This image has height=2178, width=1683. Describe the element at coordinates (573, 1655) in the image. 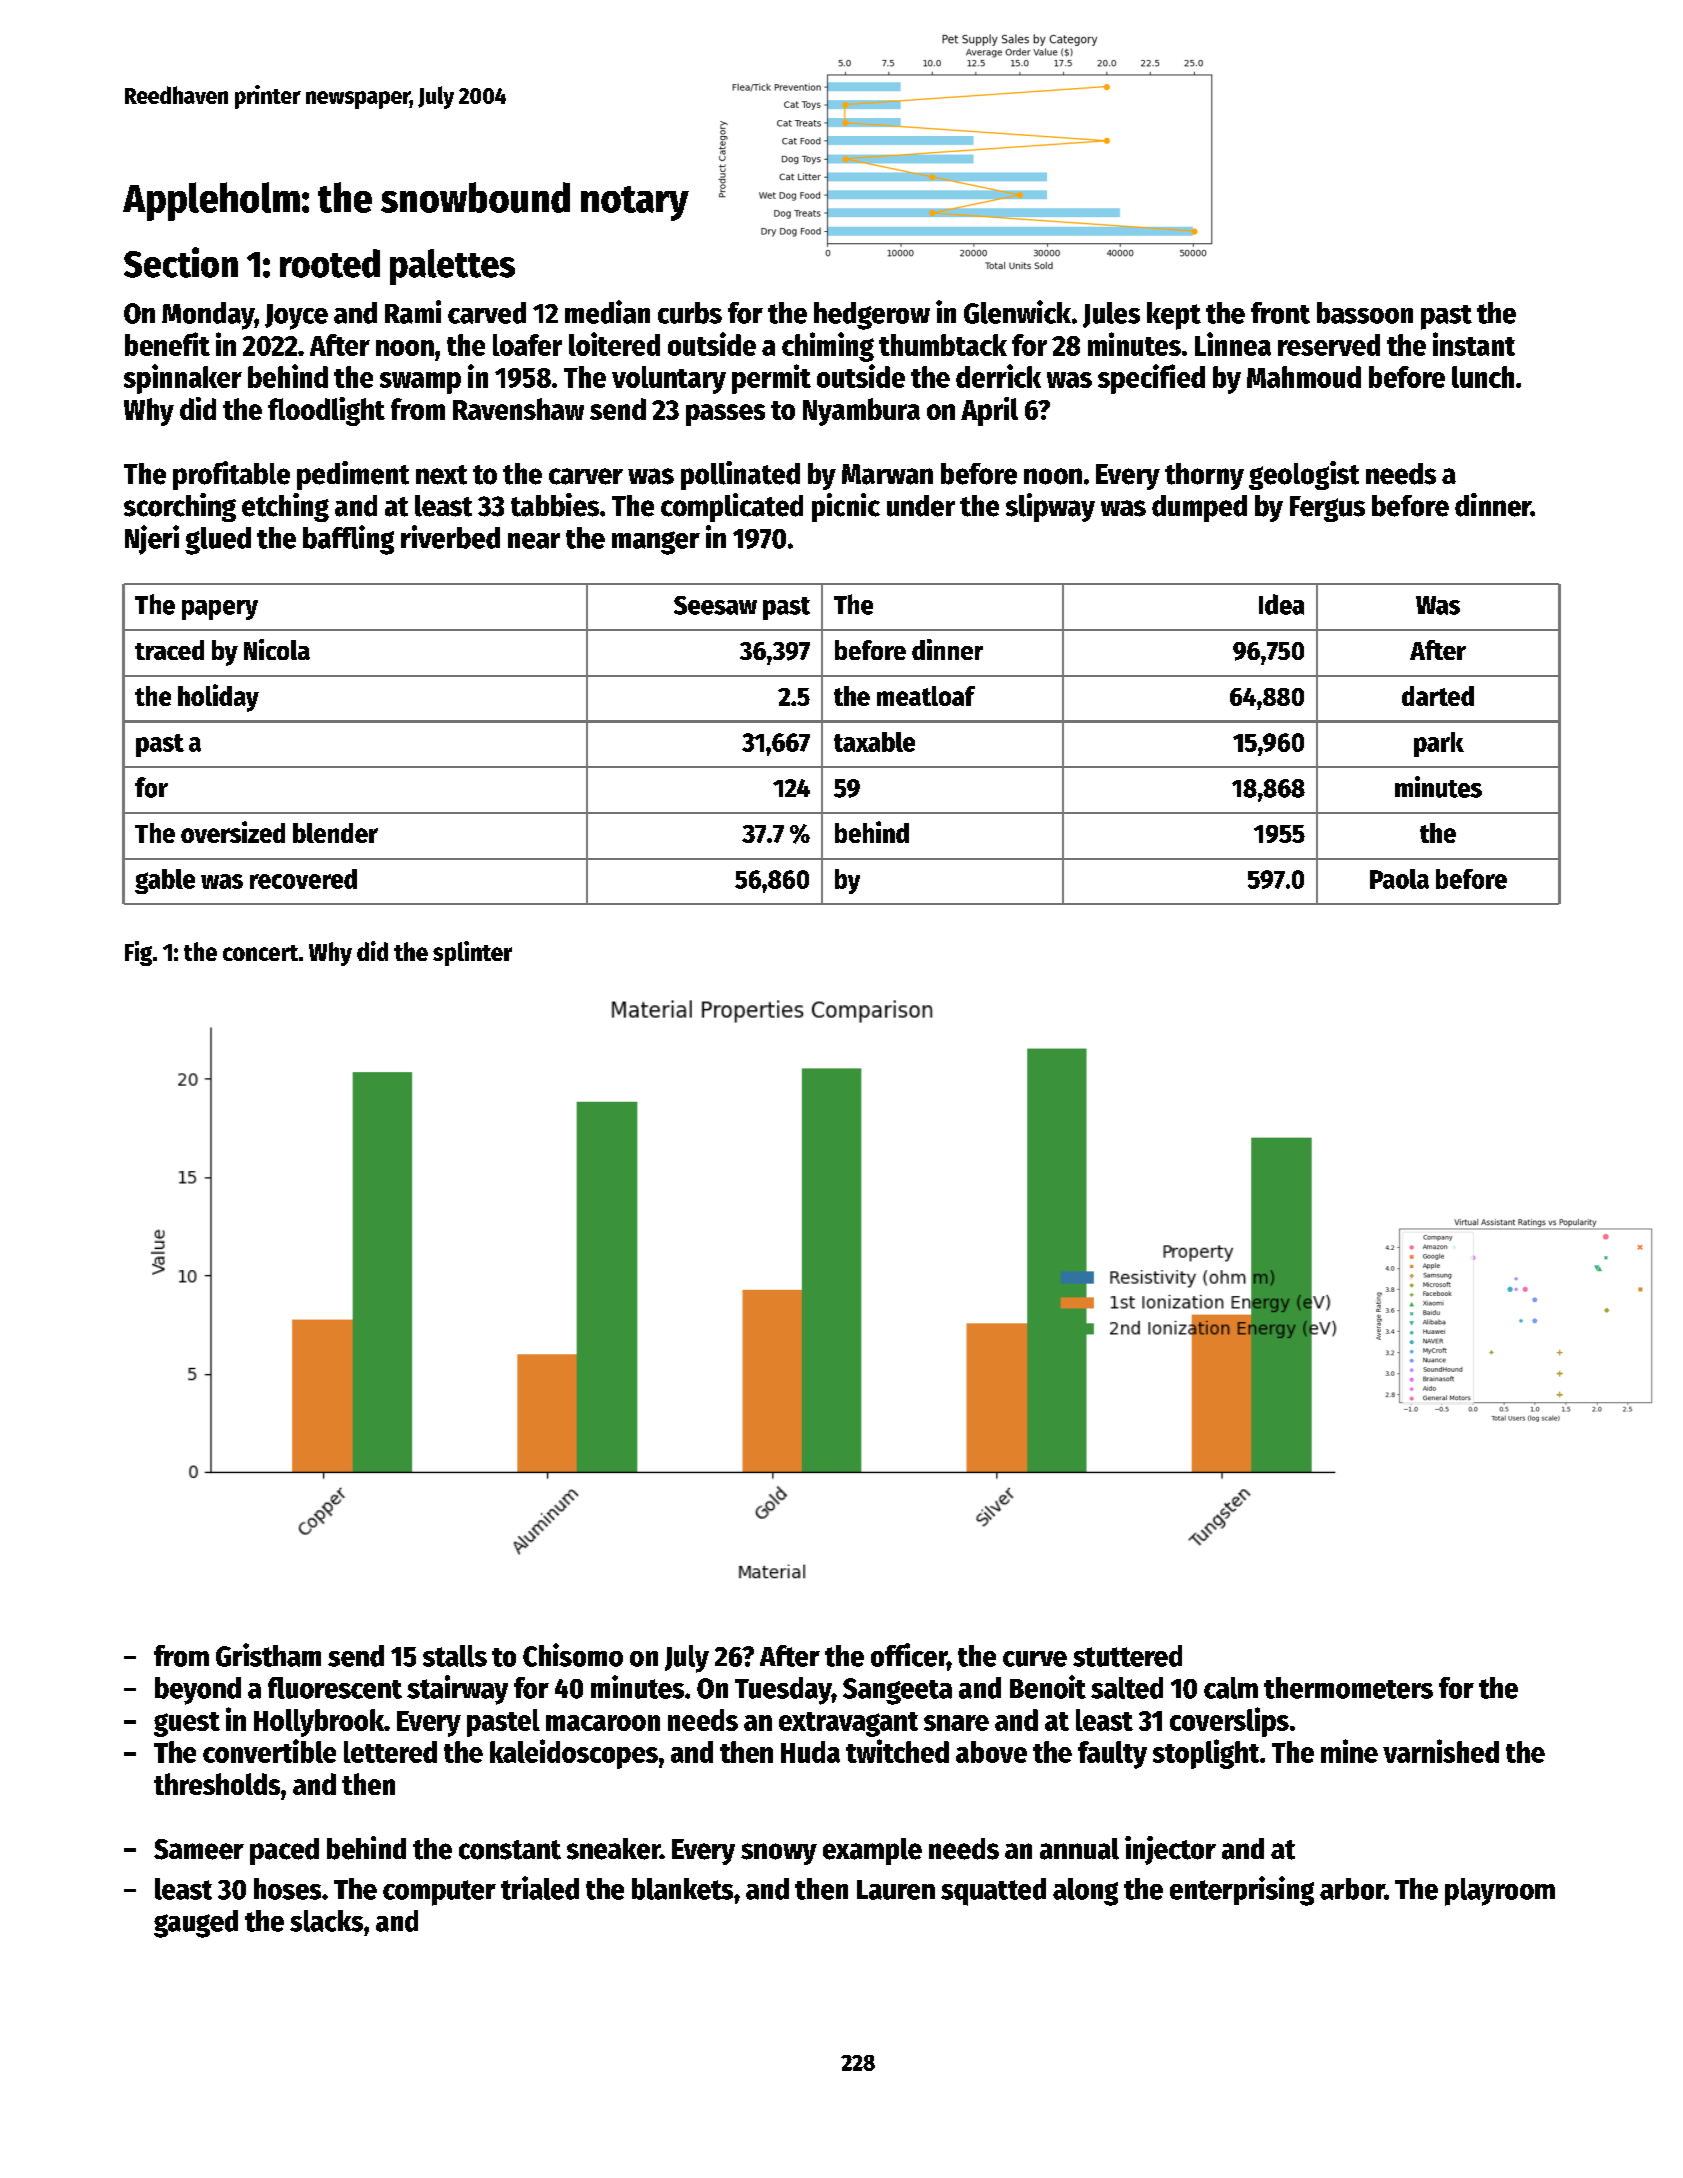

I see `Chisomo` at that location.
